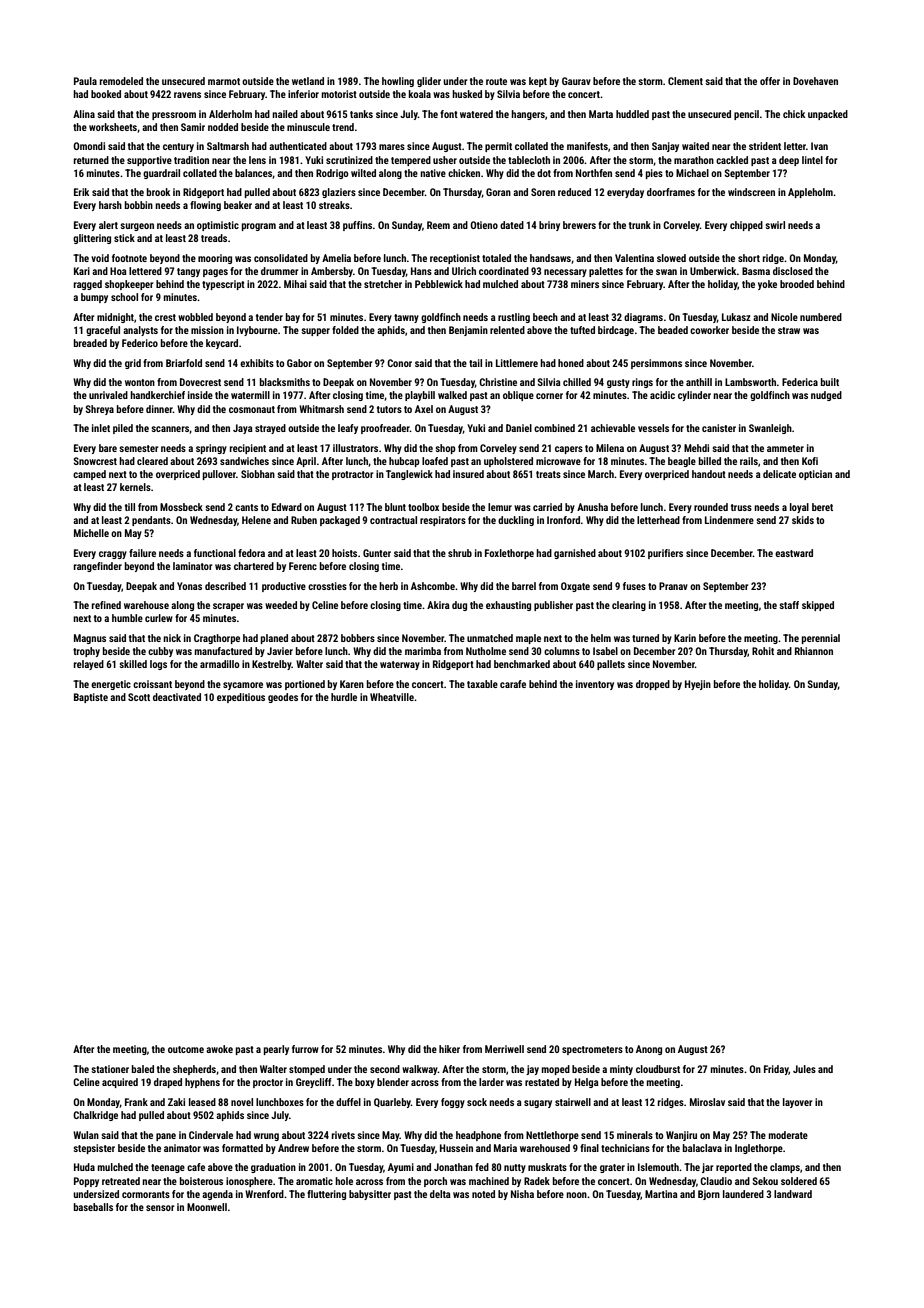 This screenshot has height=1308, width=924. I want to click on hiker, so click(449, 1049).
